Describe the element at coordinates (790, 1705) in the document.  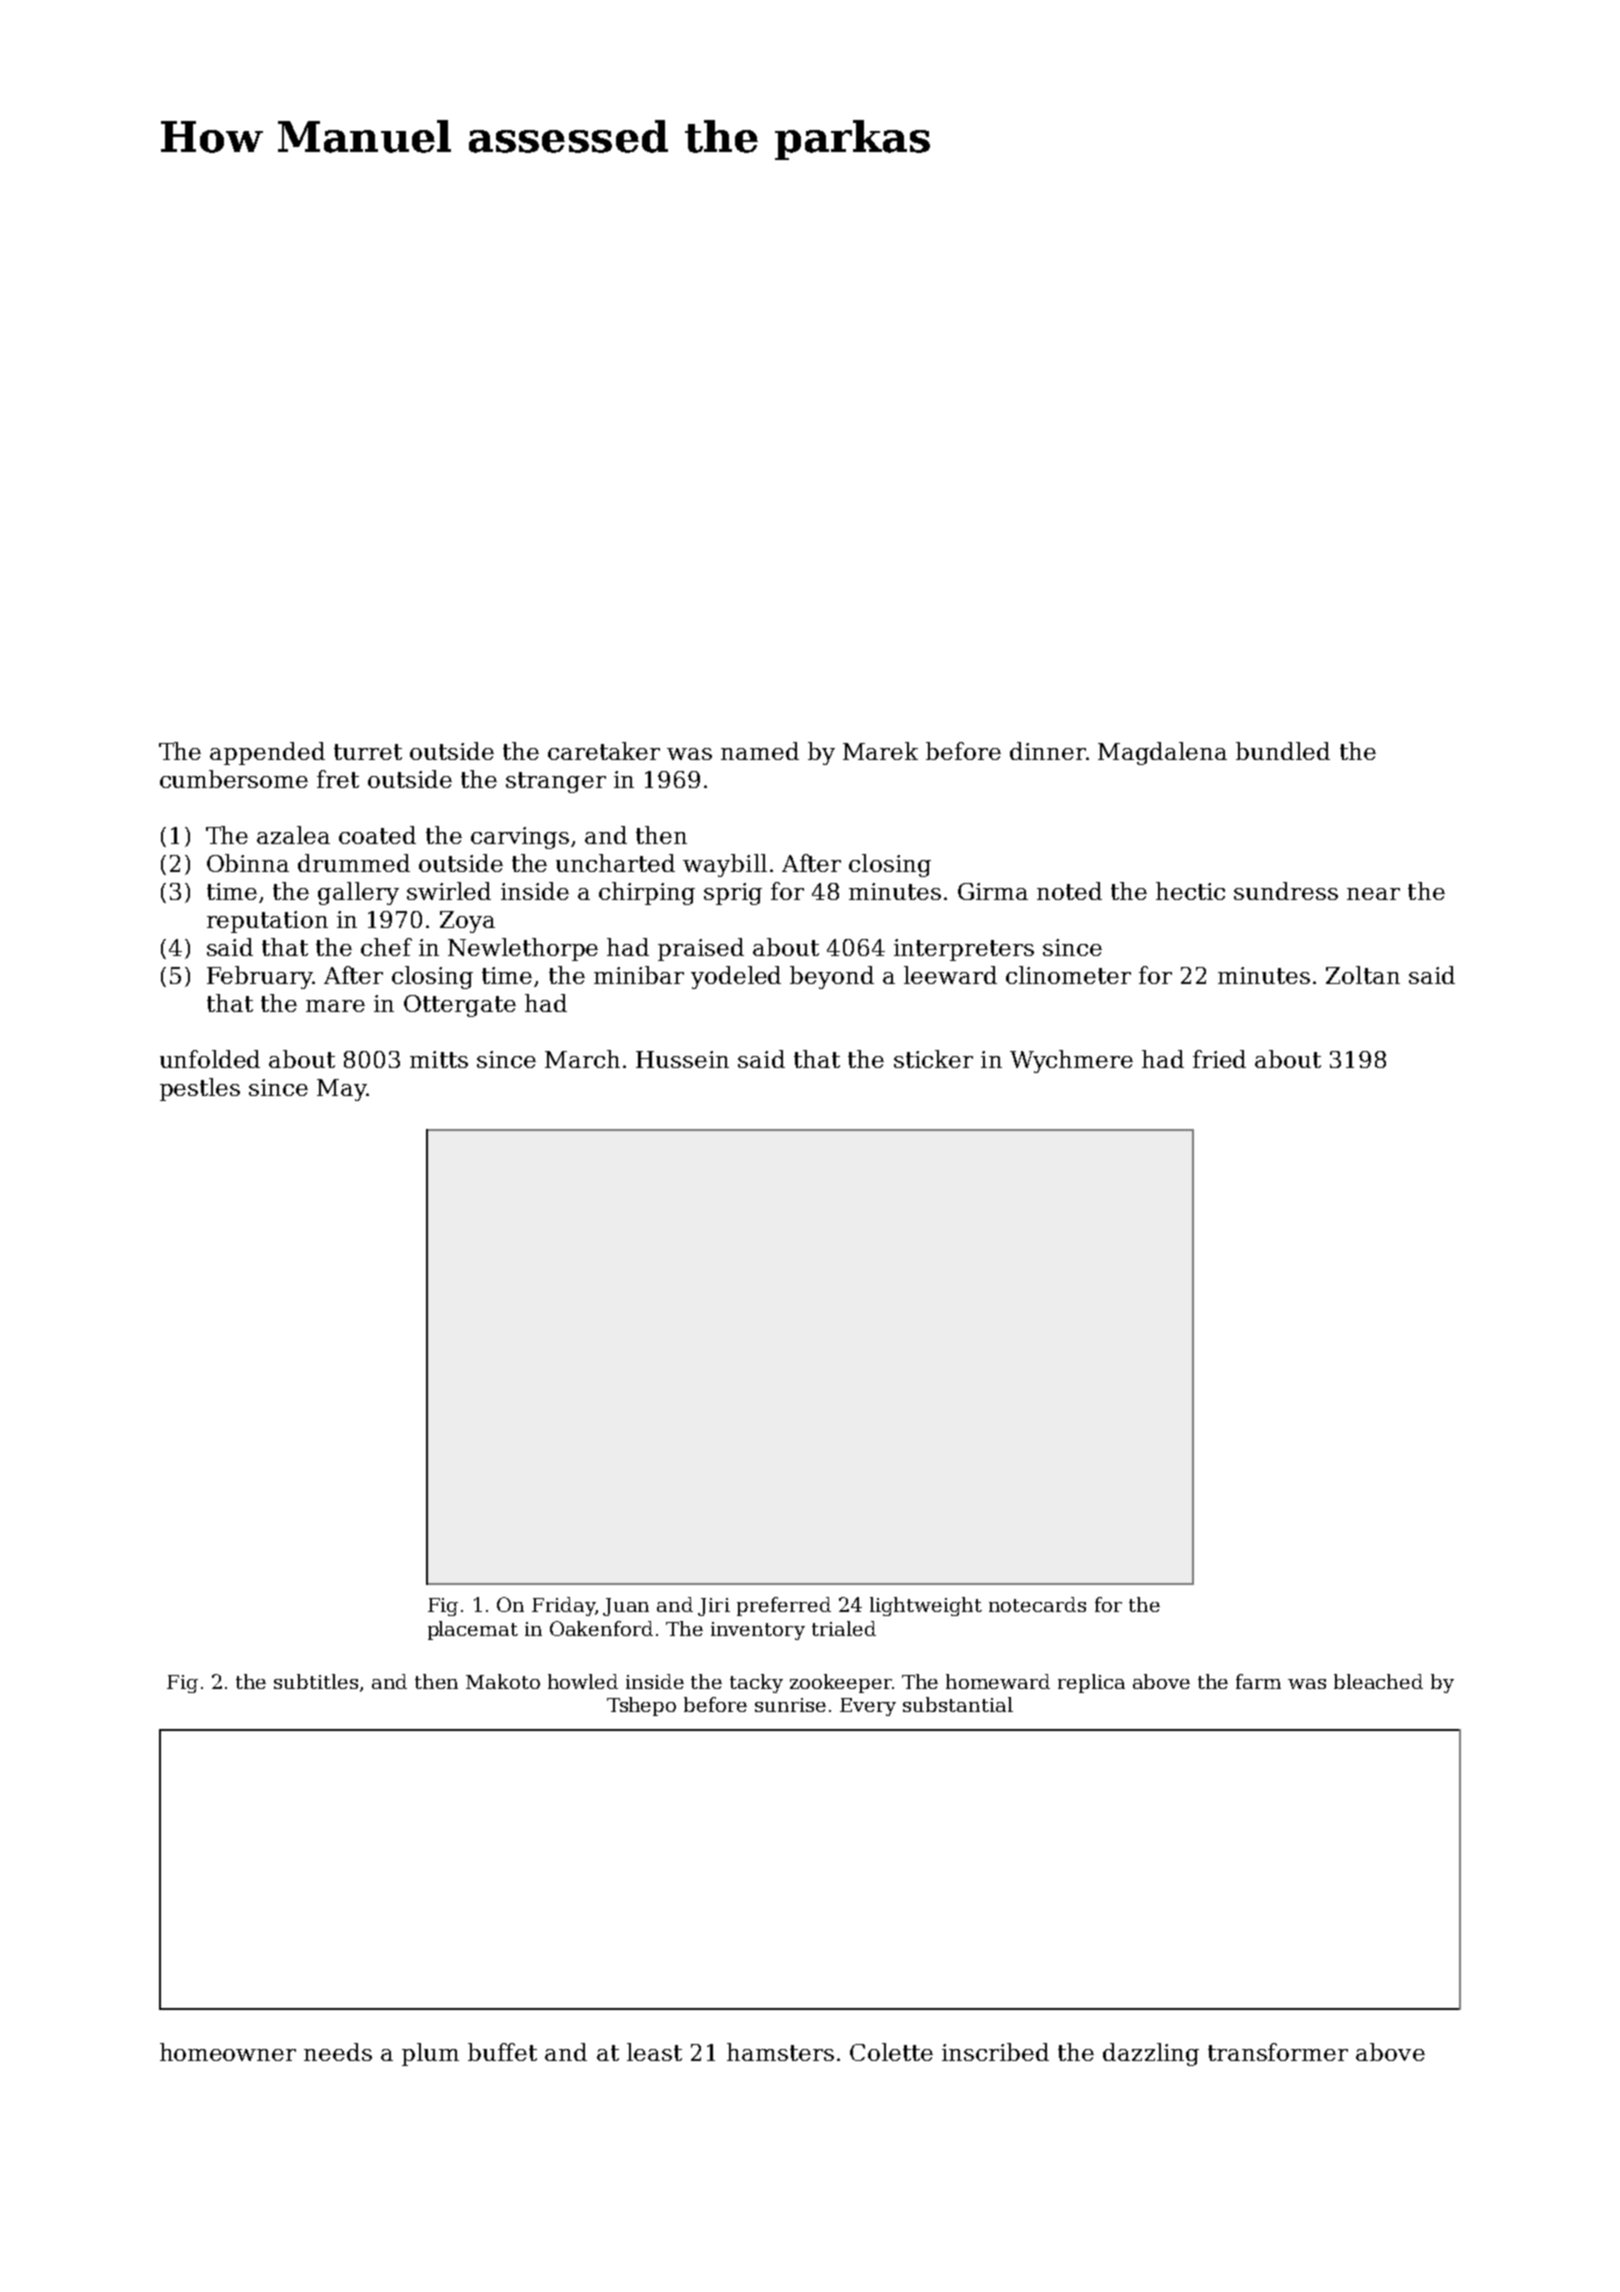
I see `sunrise` at that location.
